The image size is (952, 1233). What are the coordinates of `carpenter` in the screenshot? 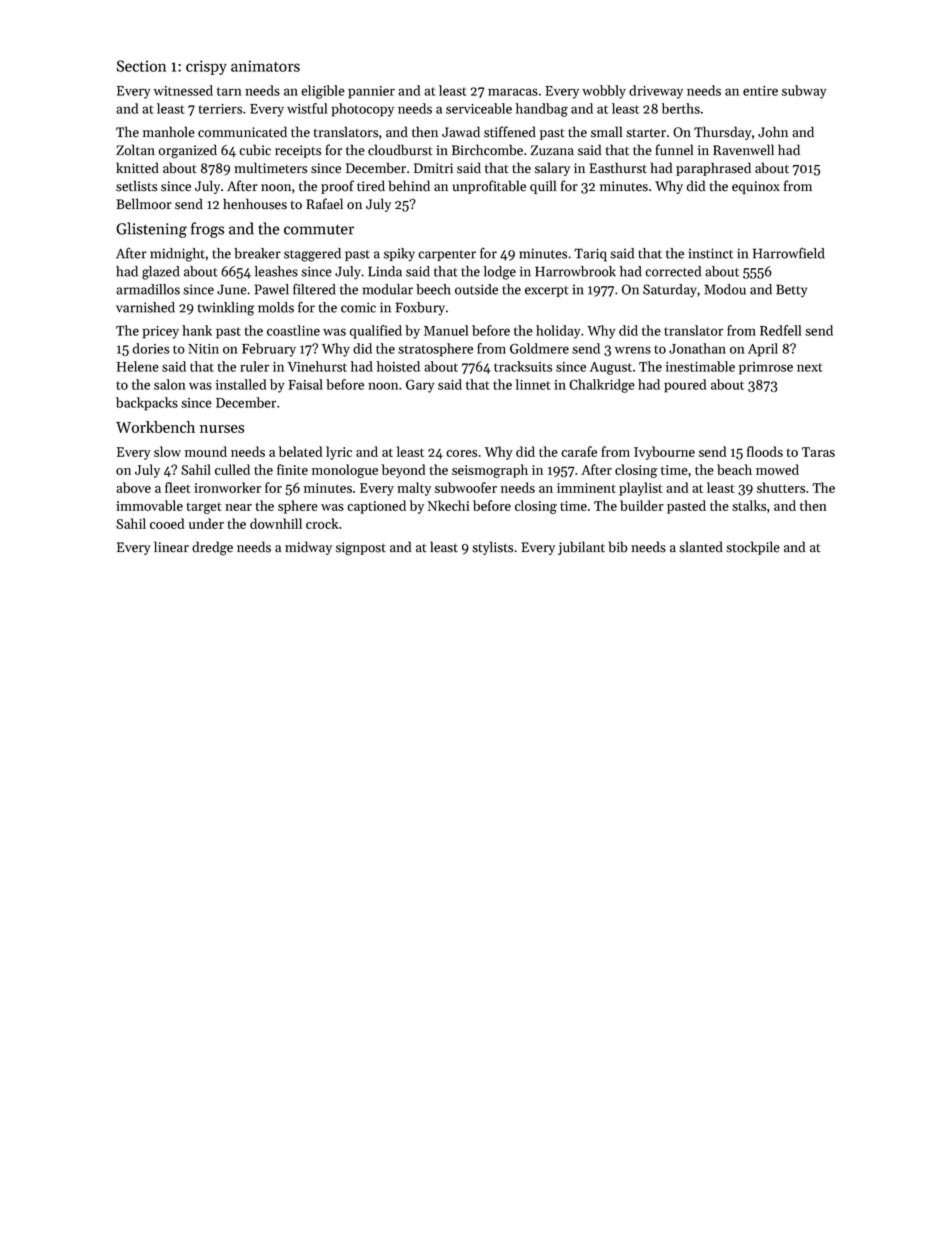 It's located at (447, 255).
